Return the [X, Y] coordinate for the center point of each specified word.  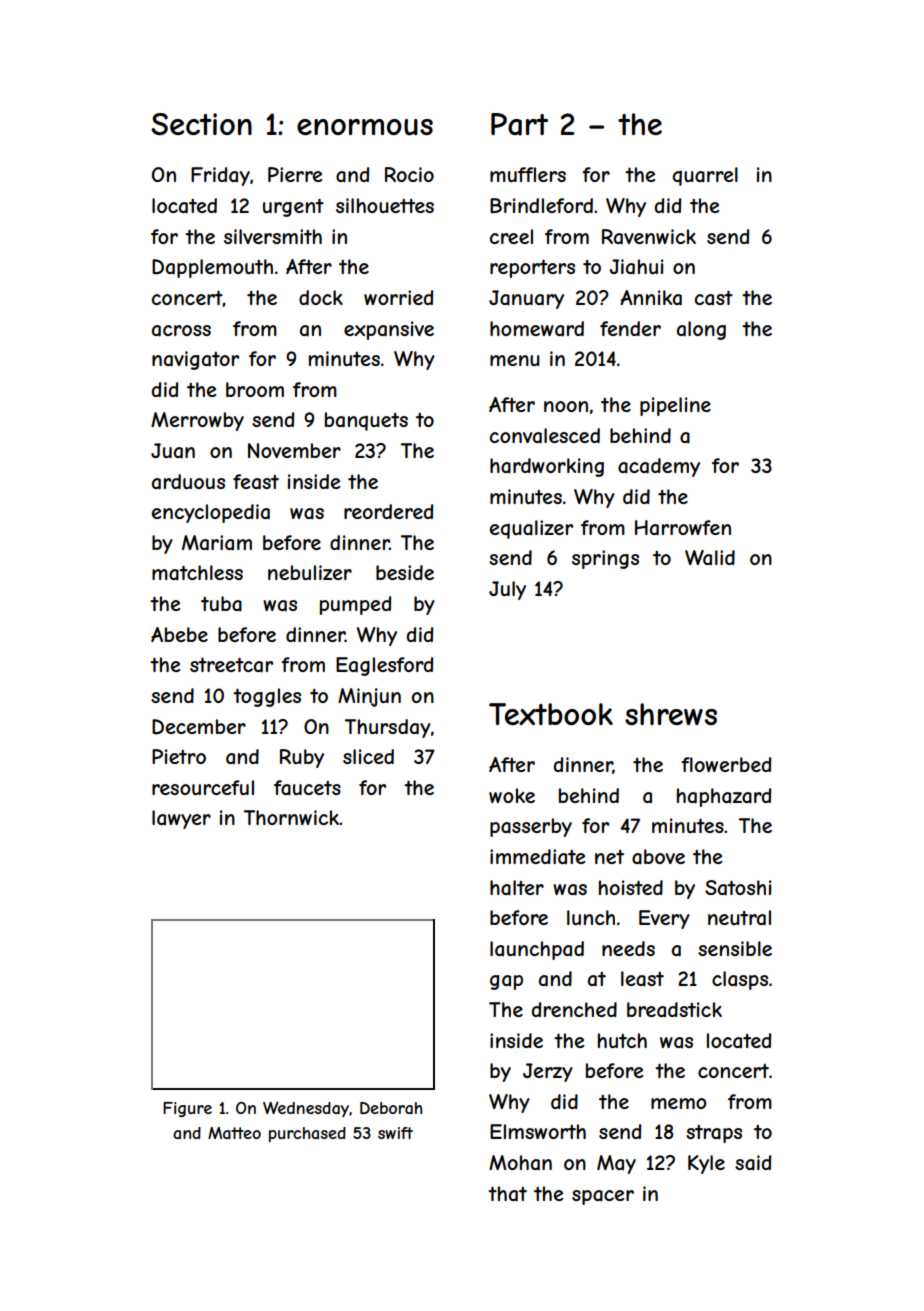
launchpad [537, 950]
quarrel [705, 176]
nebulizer [310, 572]
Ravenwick [649, 237]
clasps [740, 980]
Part [519, 124]
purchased [307, 1134]
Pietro [179, 756]
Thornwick [291, 817]
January [526, 299]
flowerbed [726, 764]
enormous [365, 127]
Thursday [388, 728]
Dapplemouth [212, 268]
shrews [671, 714]
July [507, 590]
